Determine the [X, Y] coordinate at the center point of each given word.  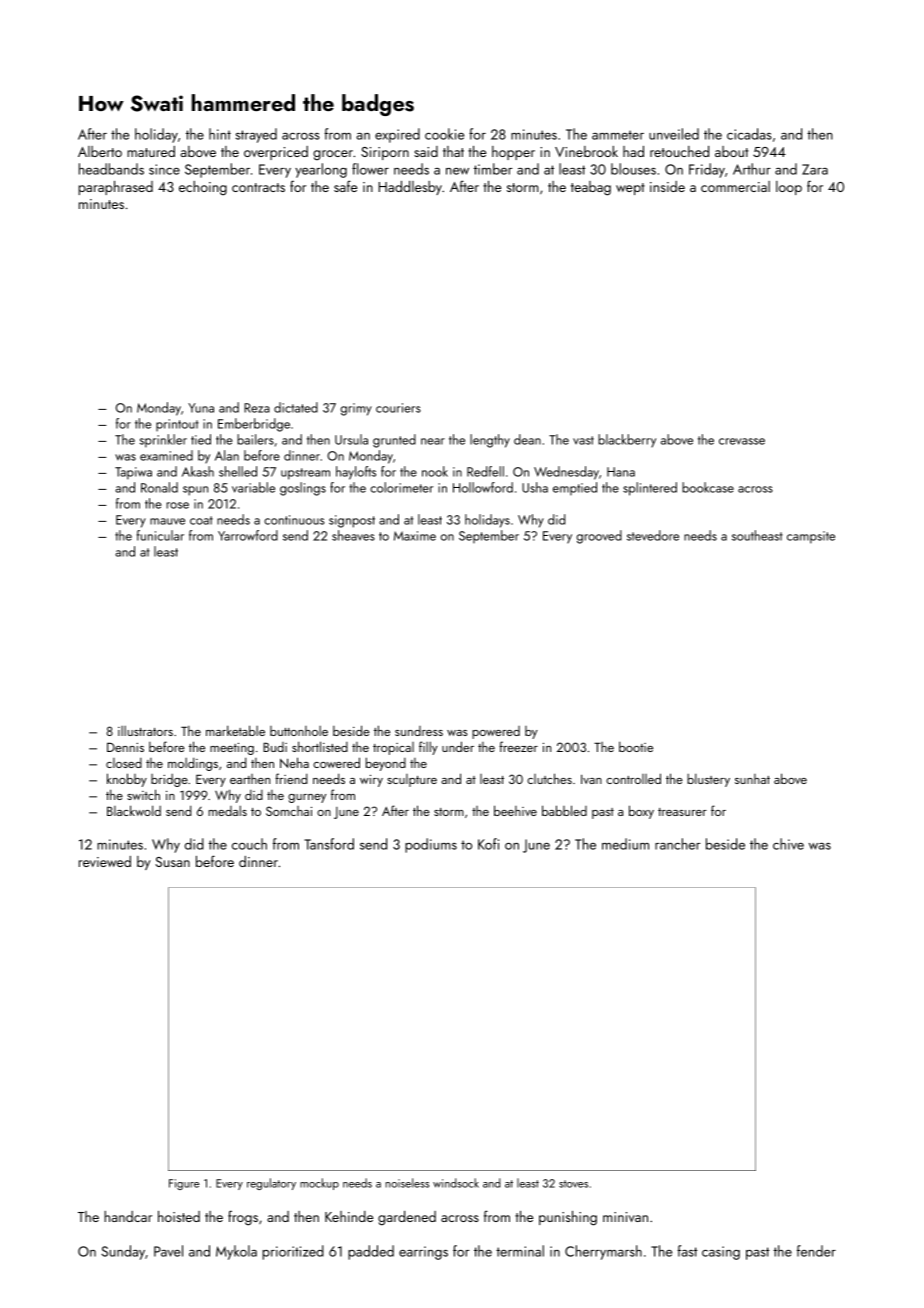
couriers [398, 408]
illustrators [145, 731]
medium [625, 844]
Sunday [123, 1252]
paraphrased [116, 188]
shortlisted [320, 746]
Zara [815, 169]
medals [227, 810]
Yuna [201, 408]
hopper [513, 153]
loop [789, 188]
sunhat [752, 779]
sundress [419, 731]
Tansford [329, 844]
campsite [811, 537]
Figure [184, 1184]
